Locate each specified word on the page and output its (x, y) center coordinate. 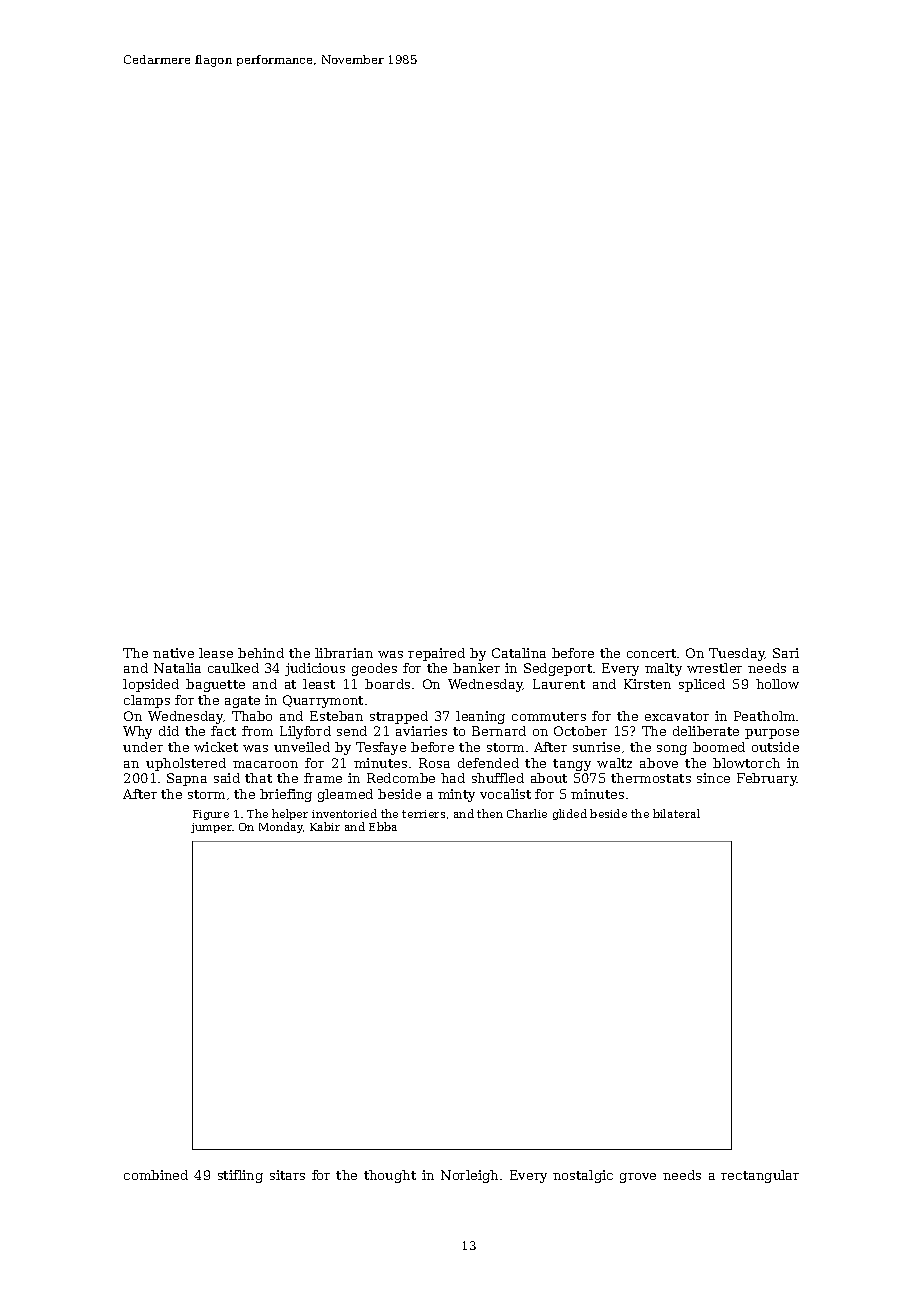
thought (390, 1176)
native (173, 653)
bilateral (676, 813)
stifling (240, 1176)
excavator (677, 716)
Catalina (519, 653)
